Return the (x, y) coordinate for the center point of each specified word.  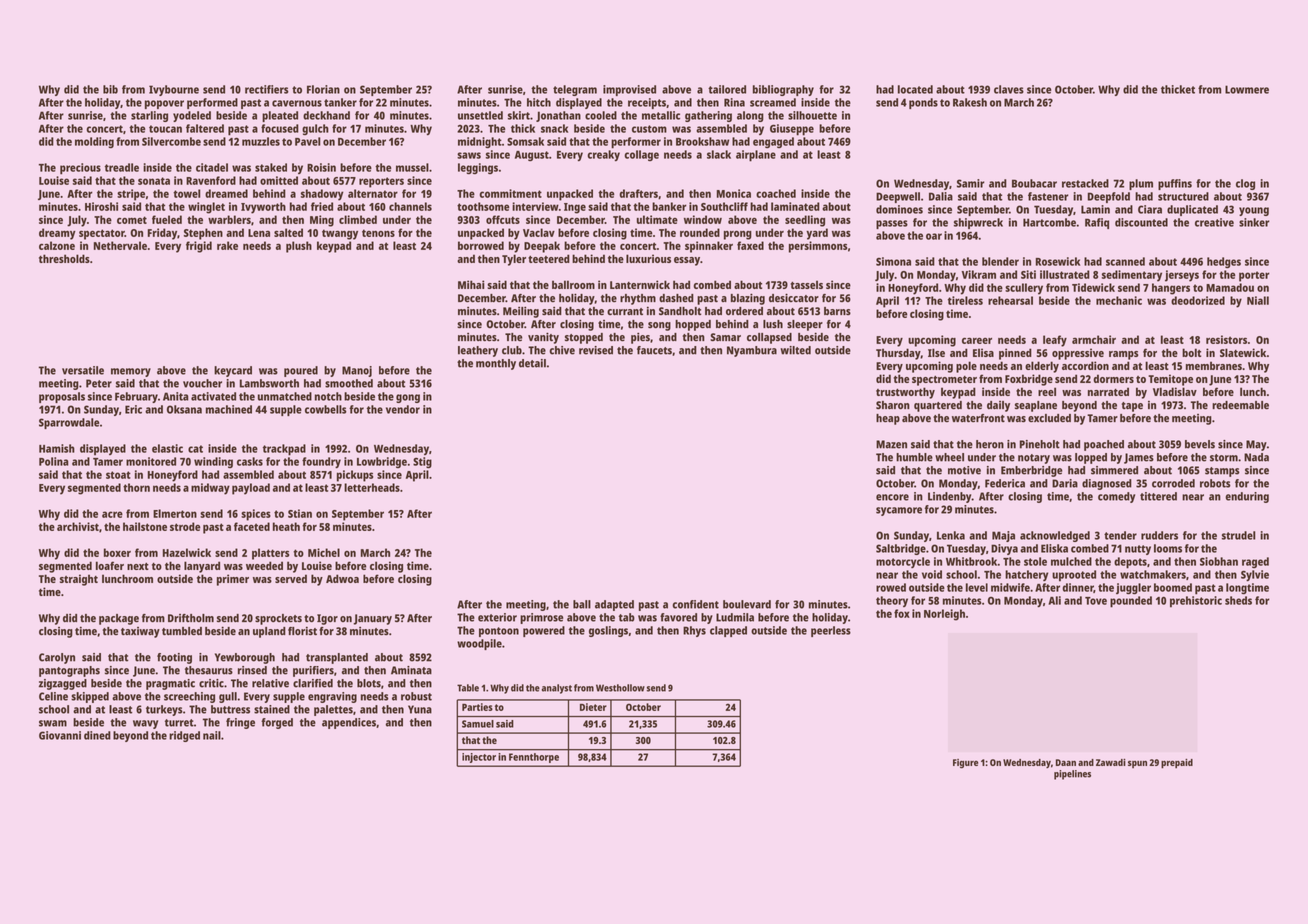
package (119, 619)
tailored (727, 89)
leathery (478, 351)
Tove (1096, 601)
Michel (324, 552)
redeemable (1240, 405)
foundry (321, 462)
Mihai (471, 284)
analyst (557, 689)
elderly (1042, 367)
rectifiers (267, 89)
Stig (422, 463)
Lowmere (1247, 89)
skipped (90, 697)
